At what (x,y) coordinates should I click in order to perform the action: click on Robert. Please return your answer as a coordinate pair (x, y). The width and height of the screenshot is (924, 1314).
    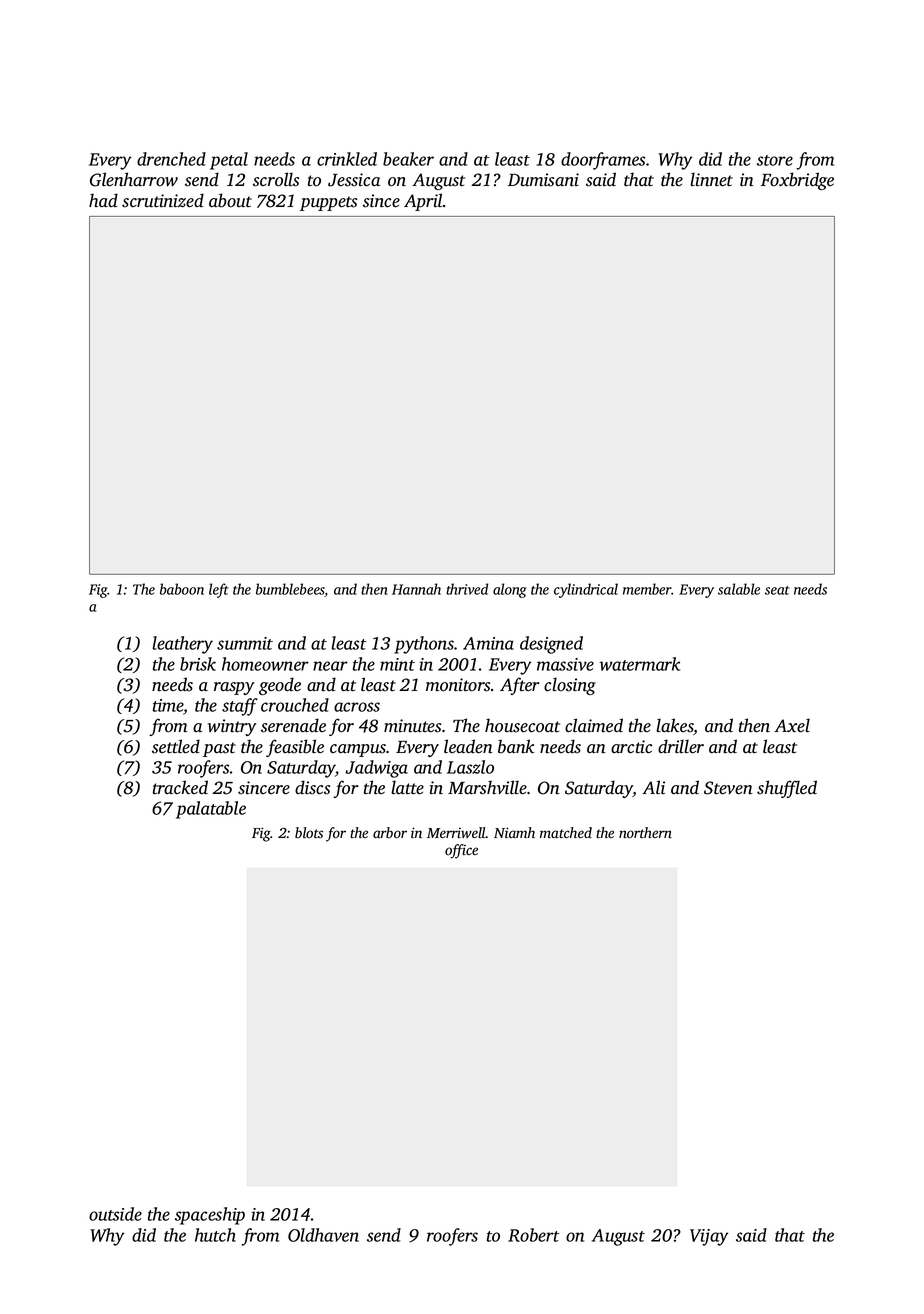
    Looking at the image, I should click on (533, 1235).
